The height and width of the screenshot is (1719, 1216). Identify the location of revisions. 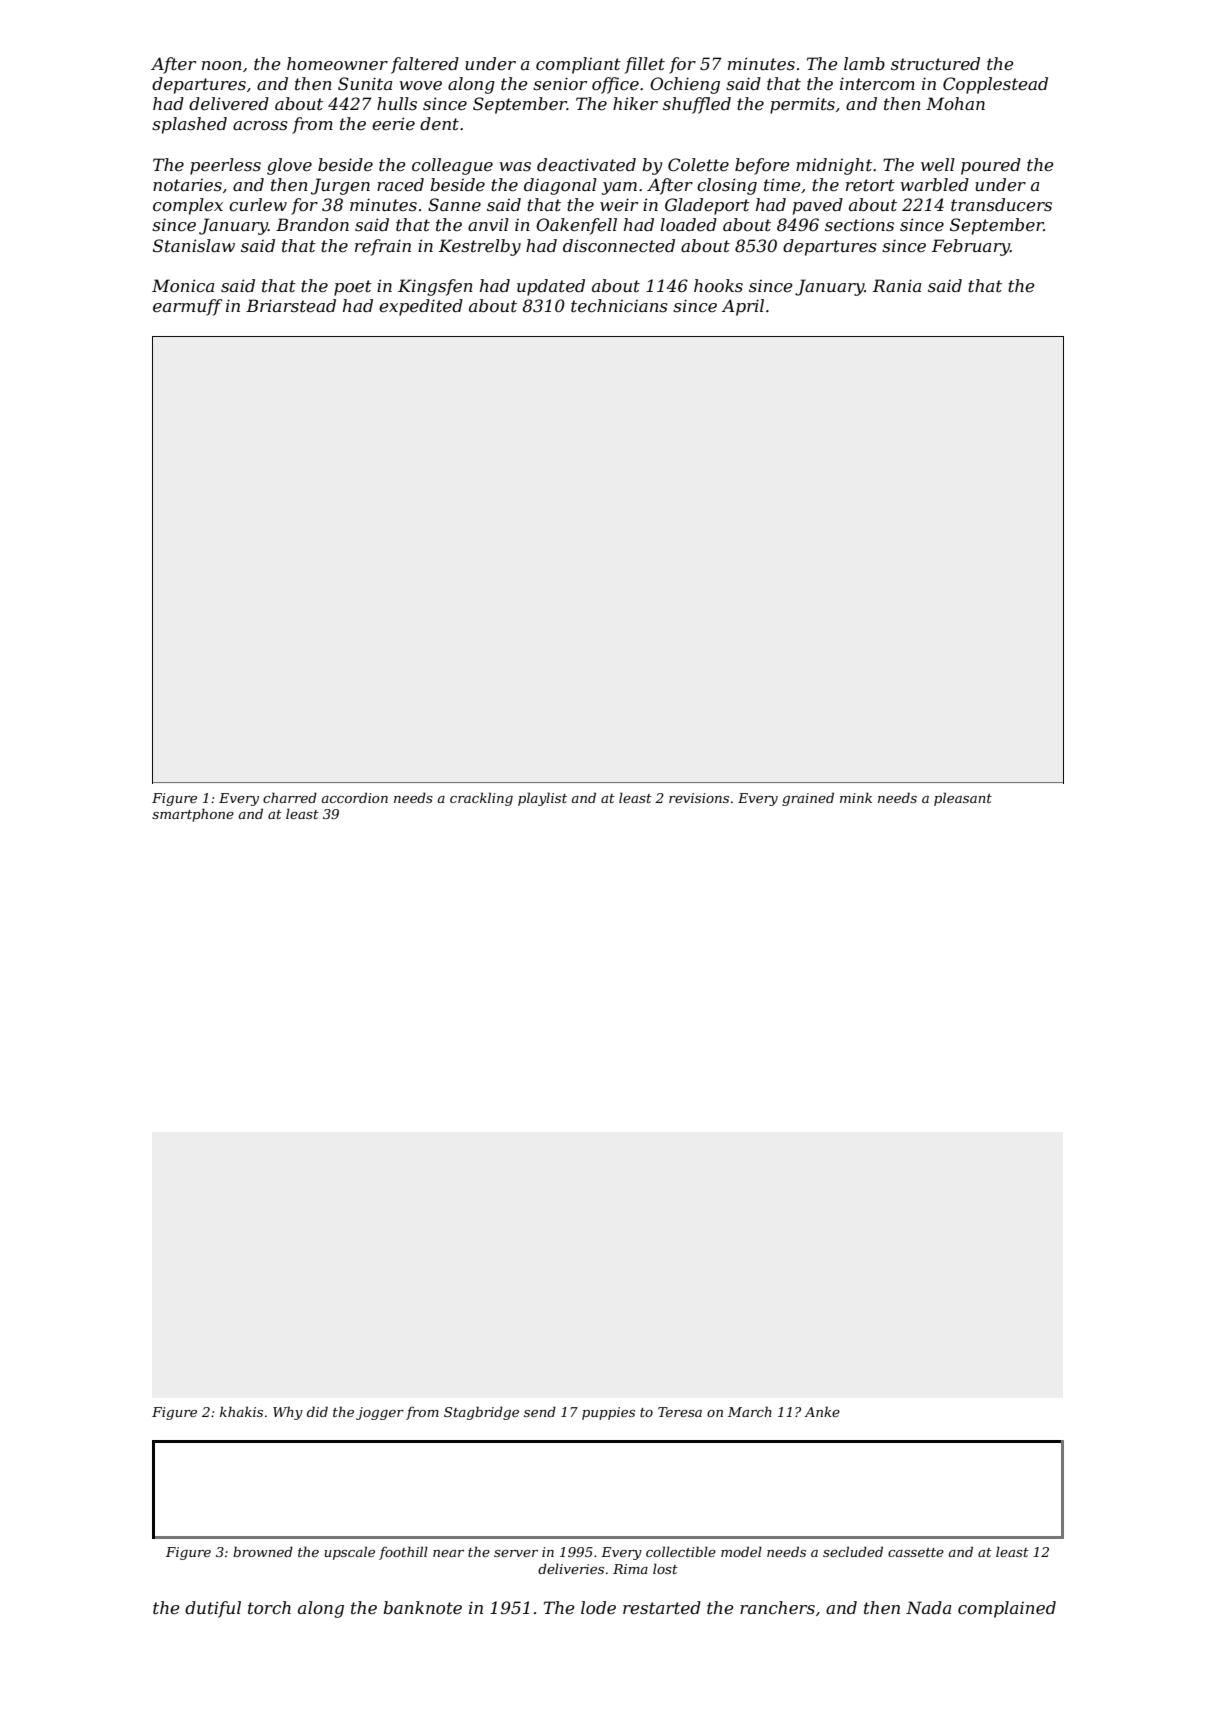
(699, 798).
